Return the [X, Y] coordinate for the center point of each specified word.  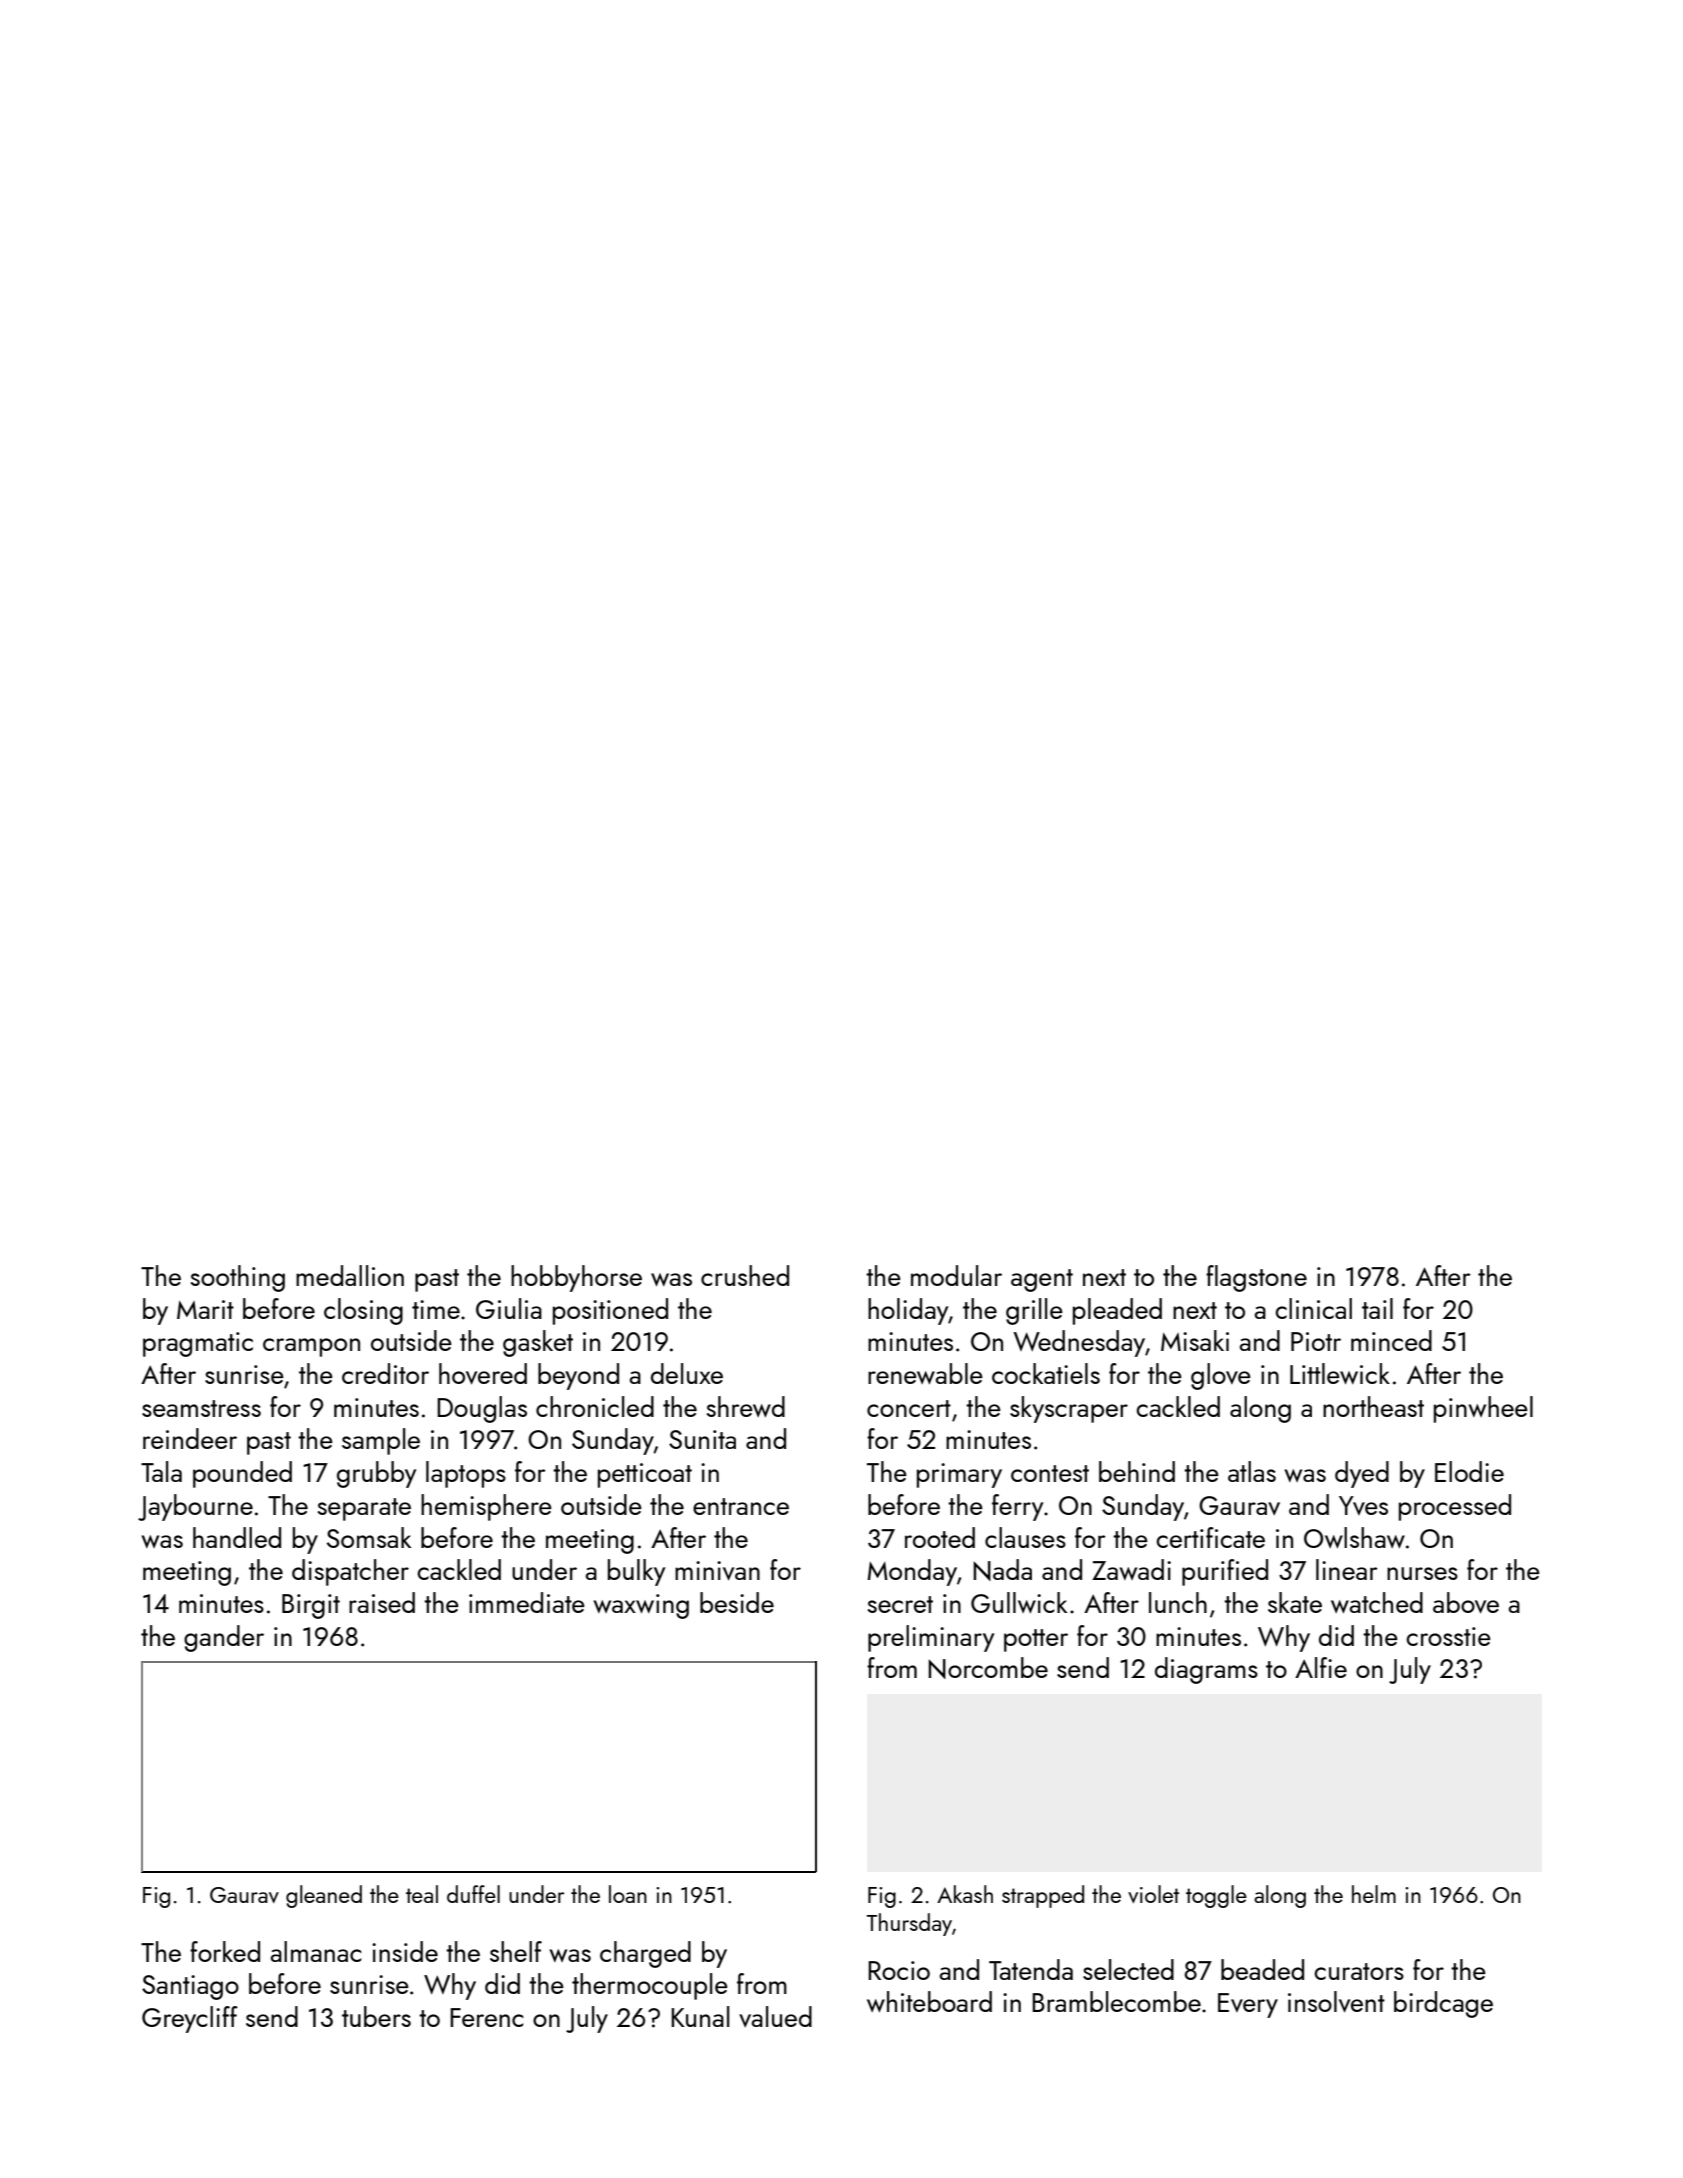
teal [422, 1894]
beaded [1262, 1969]
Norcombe [988, 1668]
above [1466, 1603]
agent [1042, 1280]
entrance [741, 1506]
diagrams [1206, 1670]
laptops [466, 1474]
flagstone [1256, 1278]
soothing [238, 1278]
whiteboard [929, 2002]
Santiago [190, 1987]
